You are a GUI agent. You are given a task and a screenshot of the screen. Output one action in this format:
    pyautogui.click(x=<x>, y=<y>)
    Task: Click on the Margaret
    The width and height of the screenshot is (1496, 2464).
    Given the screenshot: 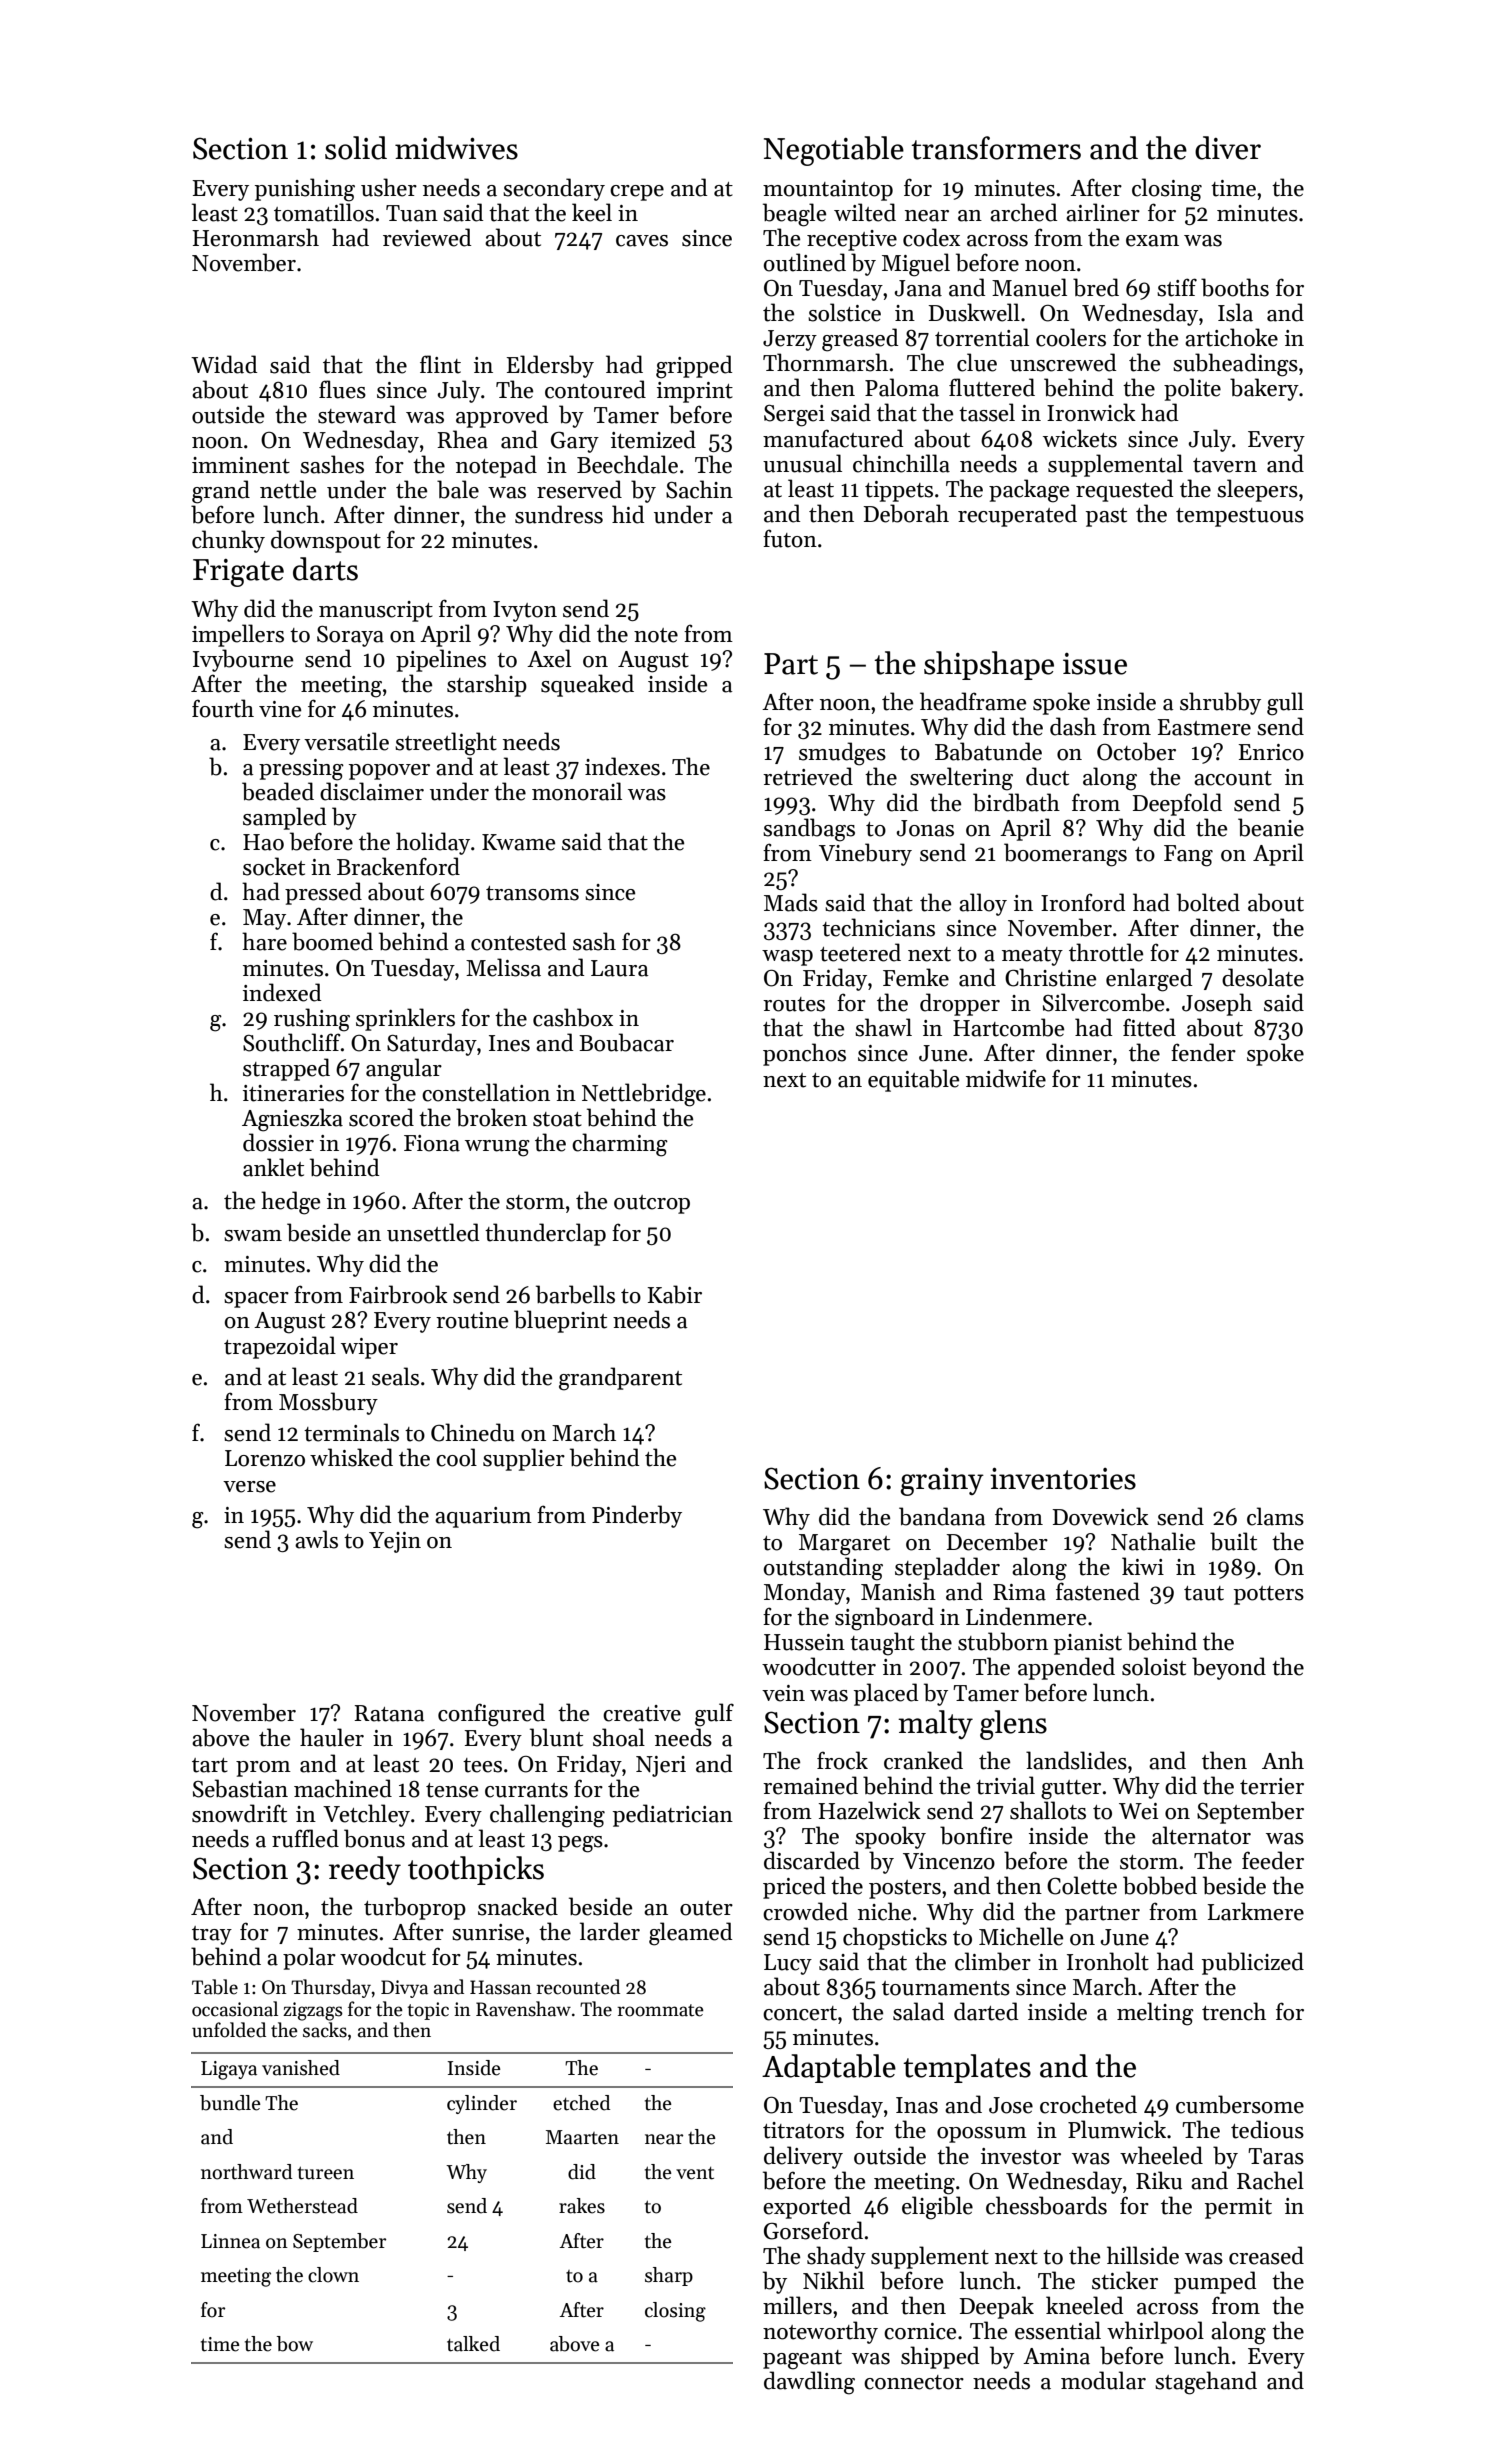 What is the action you would take?
    pyautogui.click(x=844, y=1545)
